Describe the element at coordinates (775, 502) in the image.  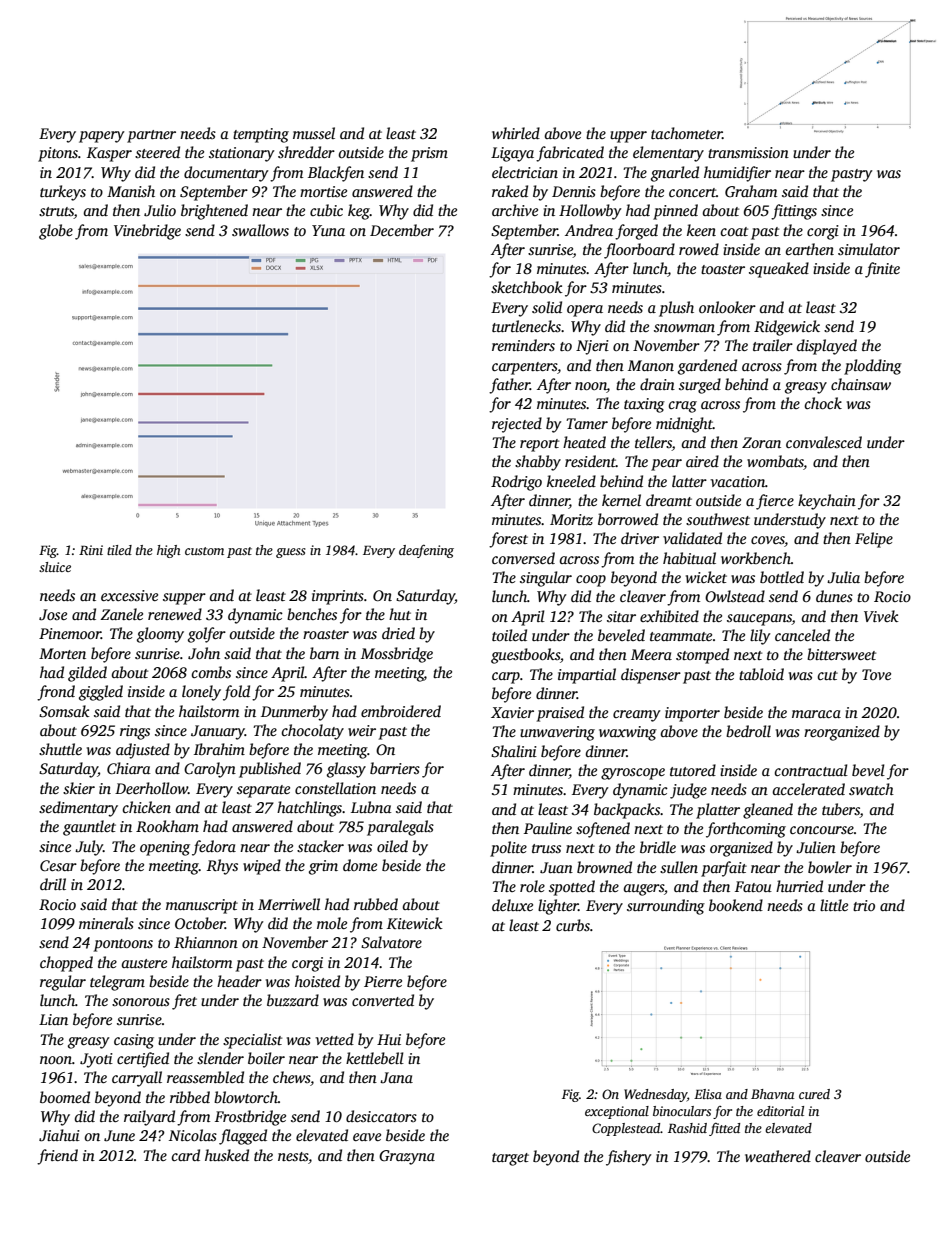
I see `fierce` at that location.
